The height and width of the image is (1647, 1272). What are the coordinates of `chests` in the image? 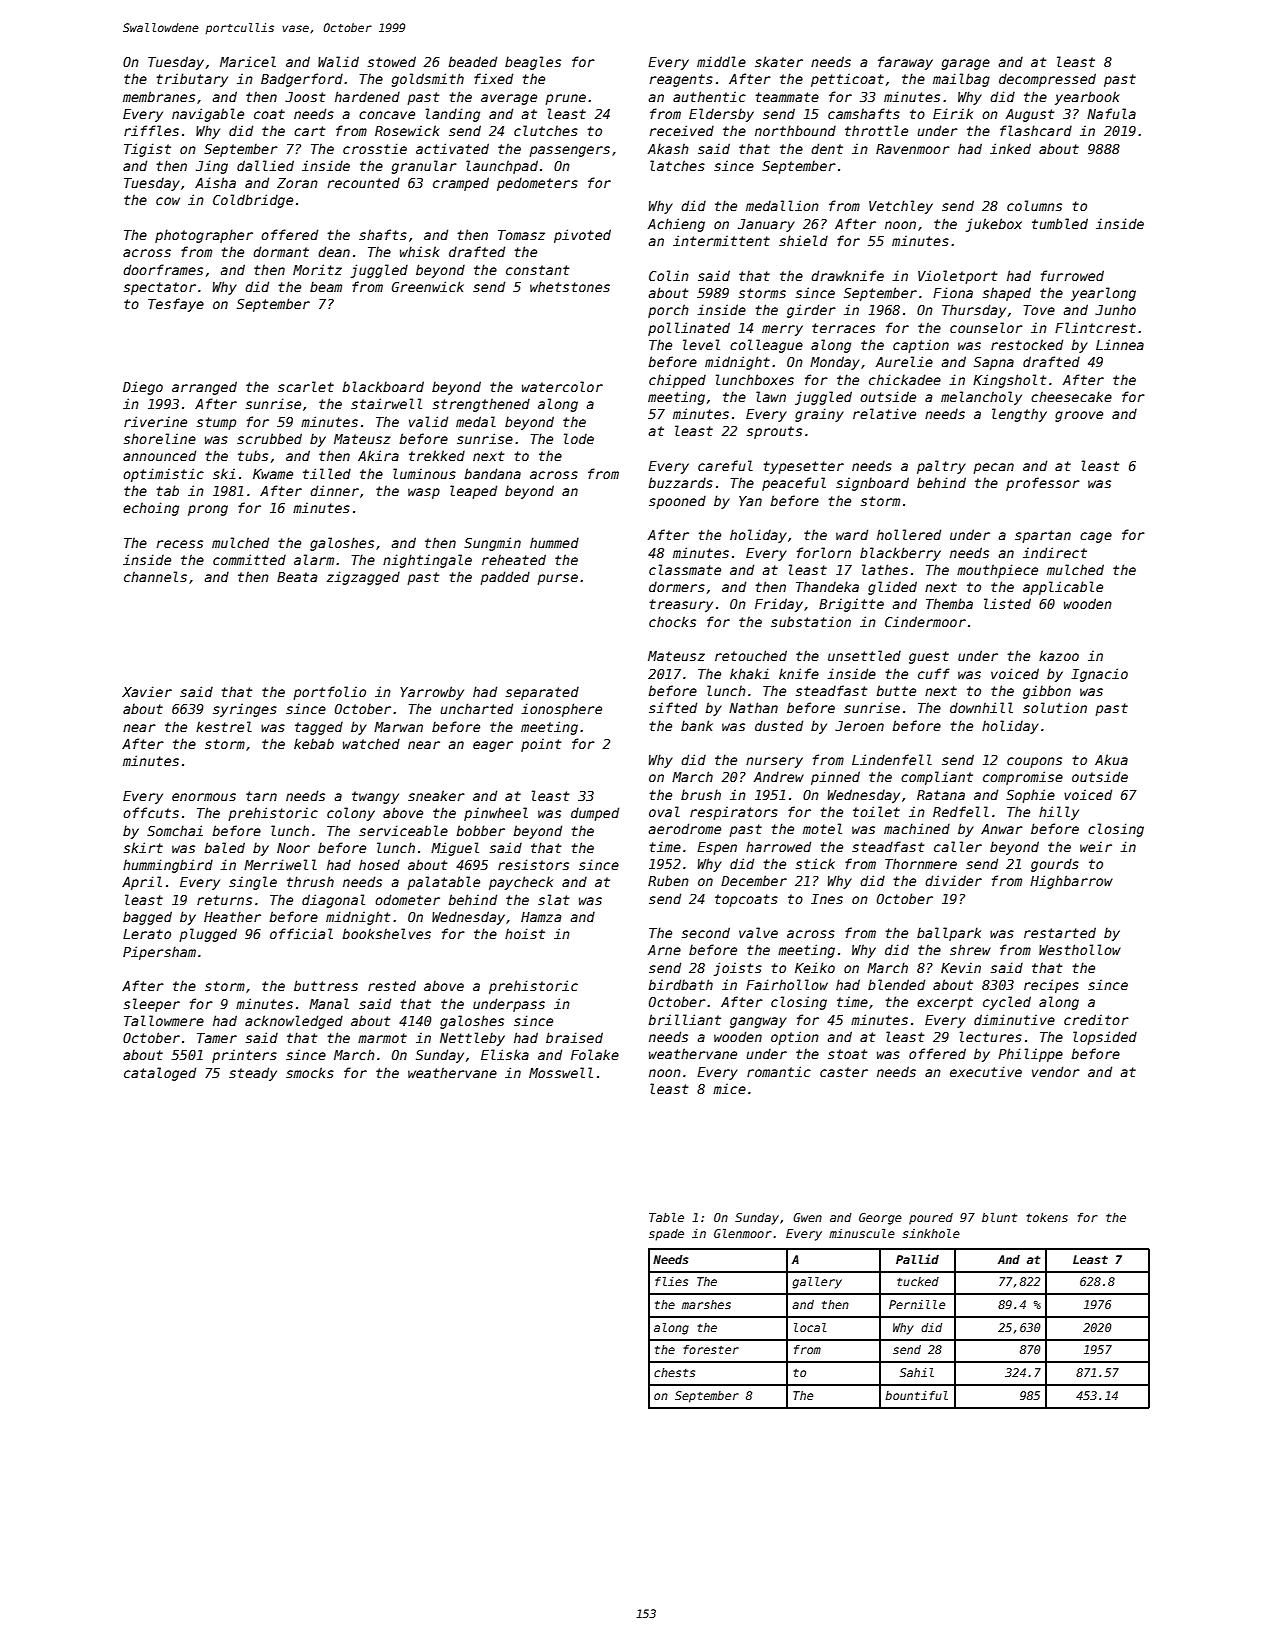 It's located at (674, 1372).
